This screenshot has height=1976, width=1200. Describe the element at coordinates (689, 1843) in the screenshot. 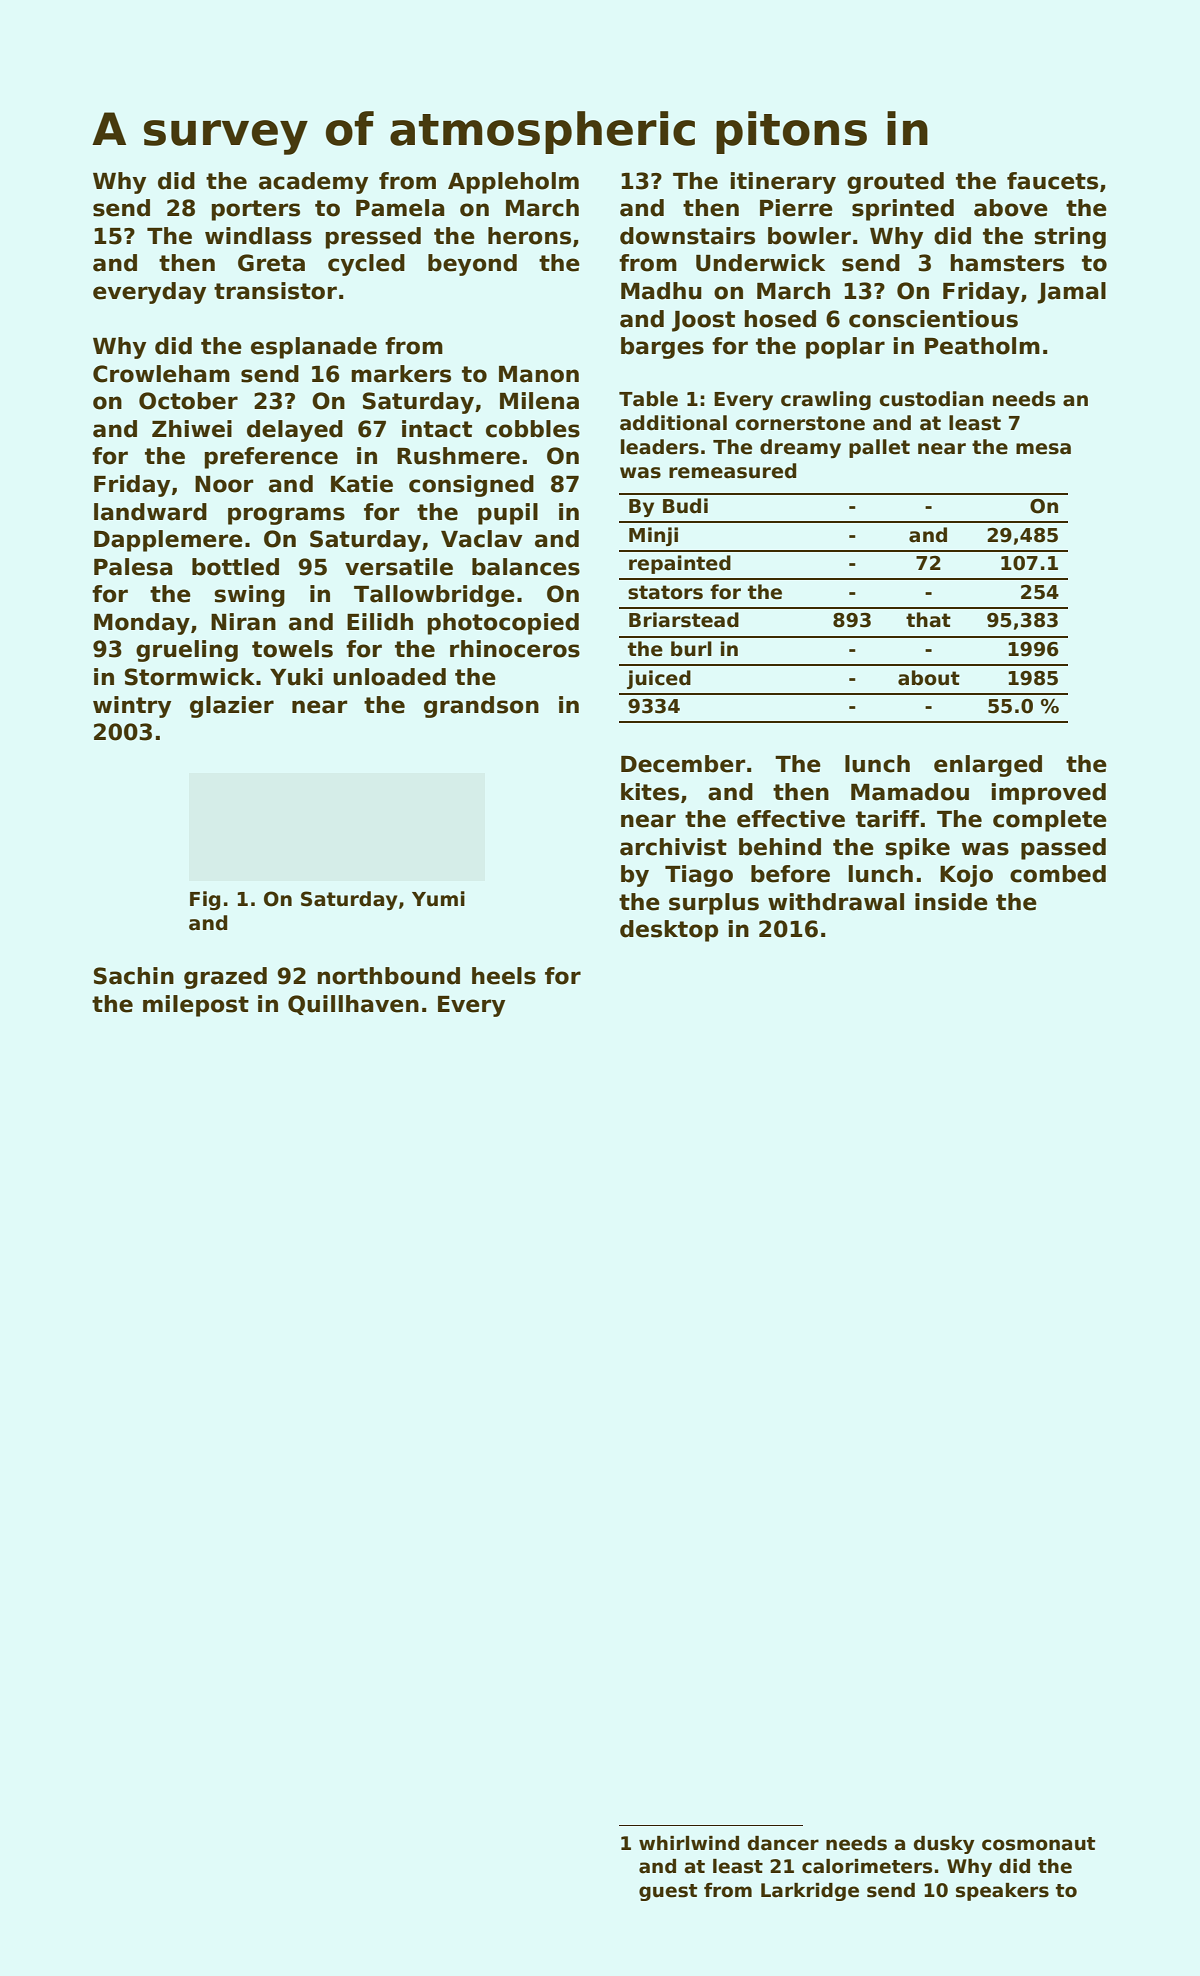

I see `whirlwind` at that location.
